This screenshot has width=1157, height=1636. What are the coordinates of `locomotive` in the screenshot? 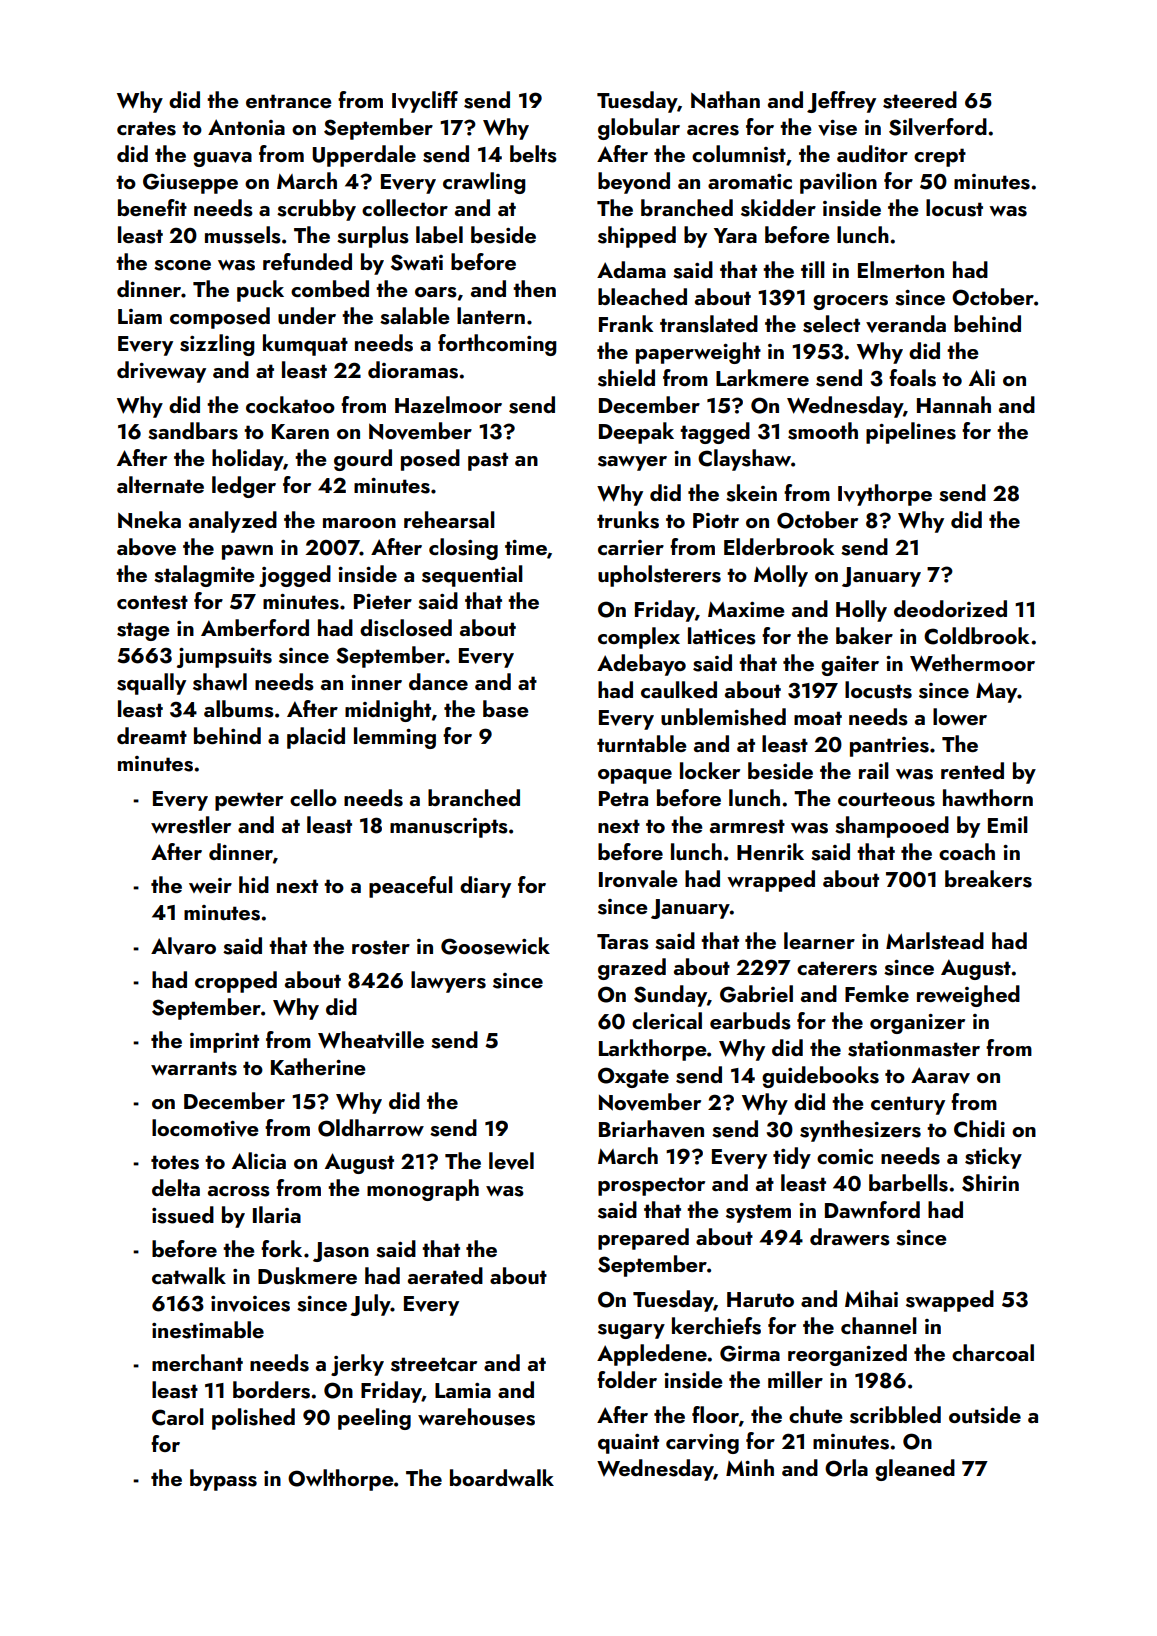 It's located at (205, 1128).
